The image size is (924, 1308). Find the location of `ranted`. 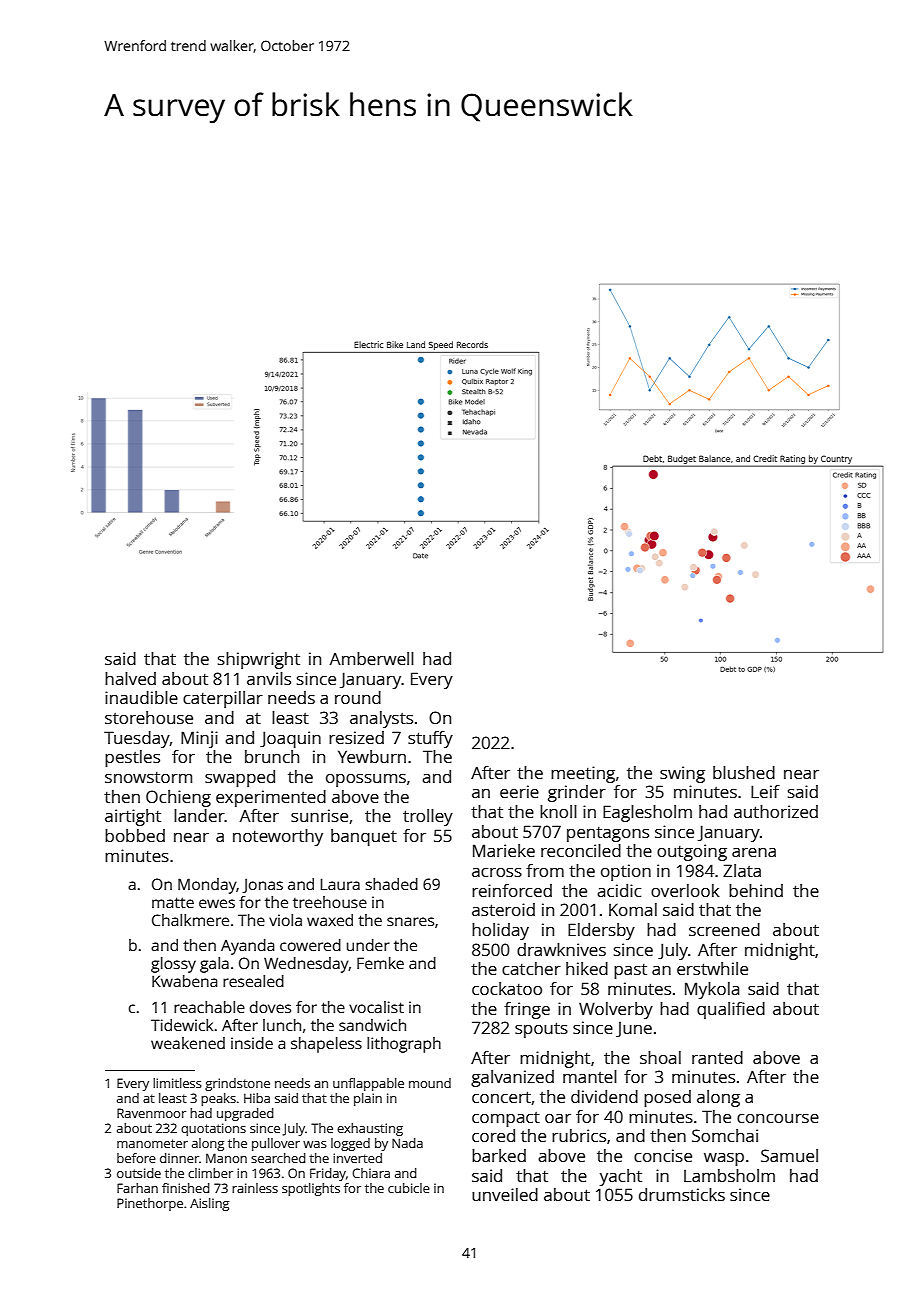

ranted is located at coordinates (717, 1057).
